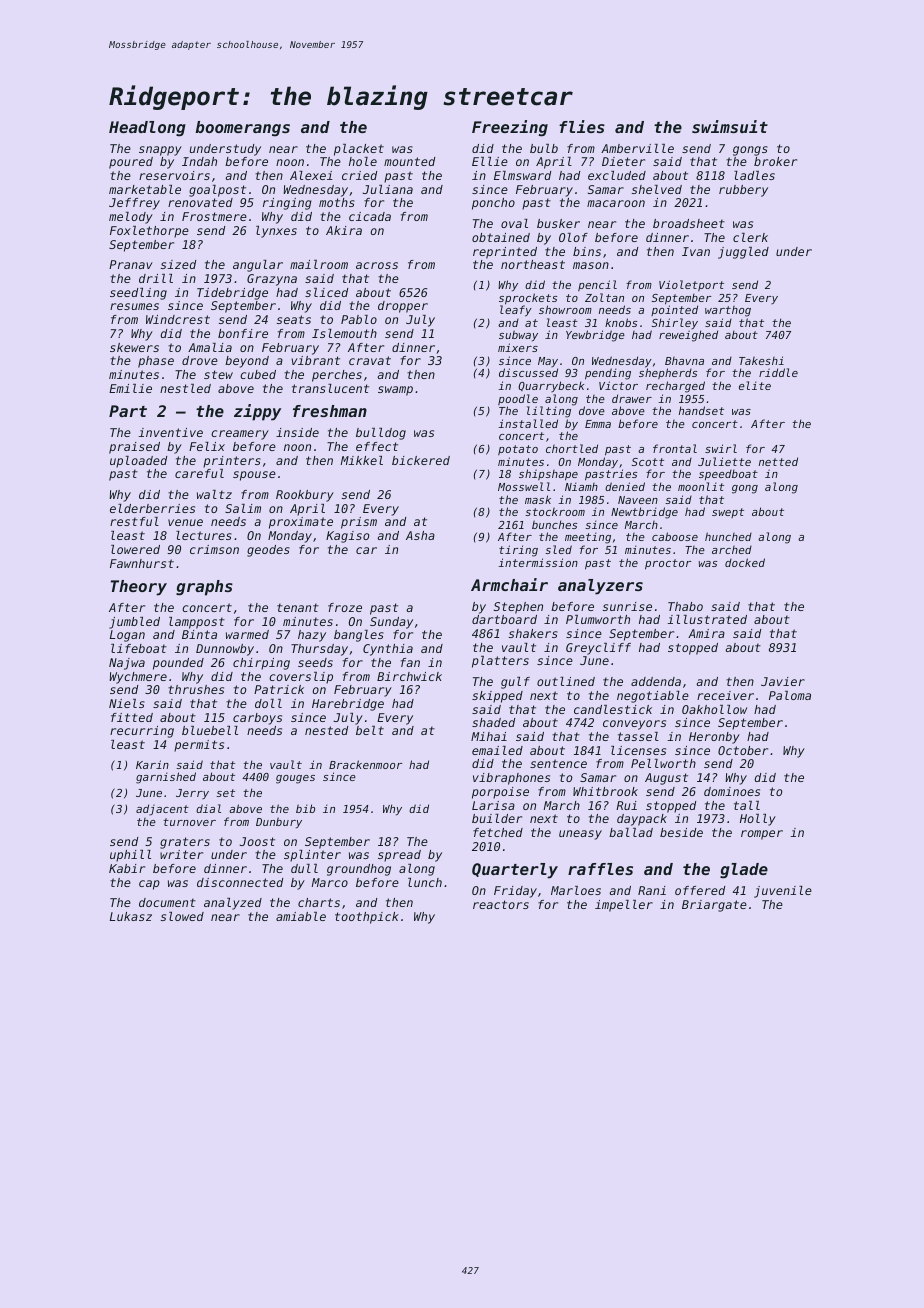 Image resolution: width=924 pixels, height=1308 pixels. Describe the element at coordinates (656, 681) in the screenshot. I see `addenda` at that location.
